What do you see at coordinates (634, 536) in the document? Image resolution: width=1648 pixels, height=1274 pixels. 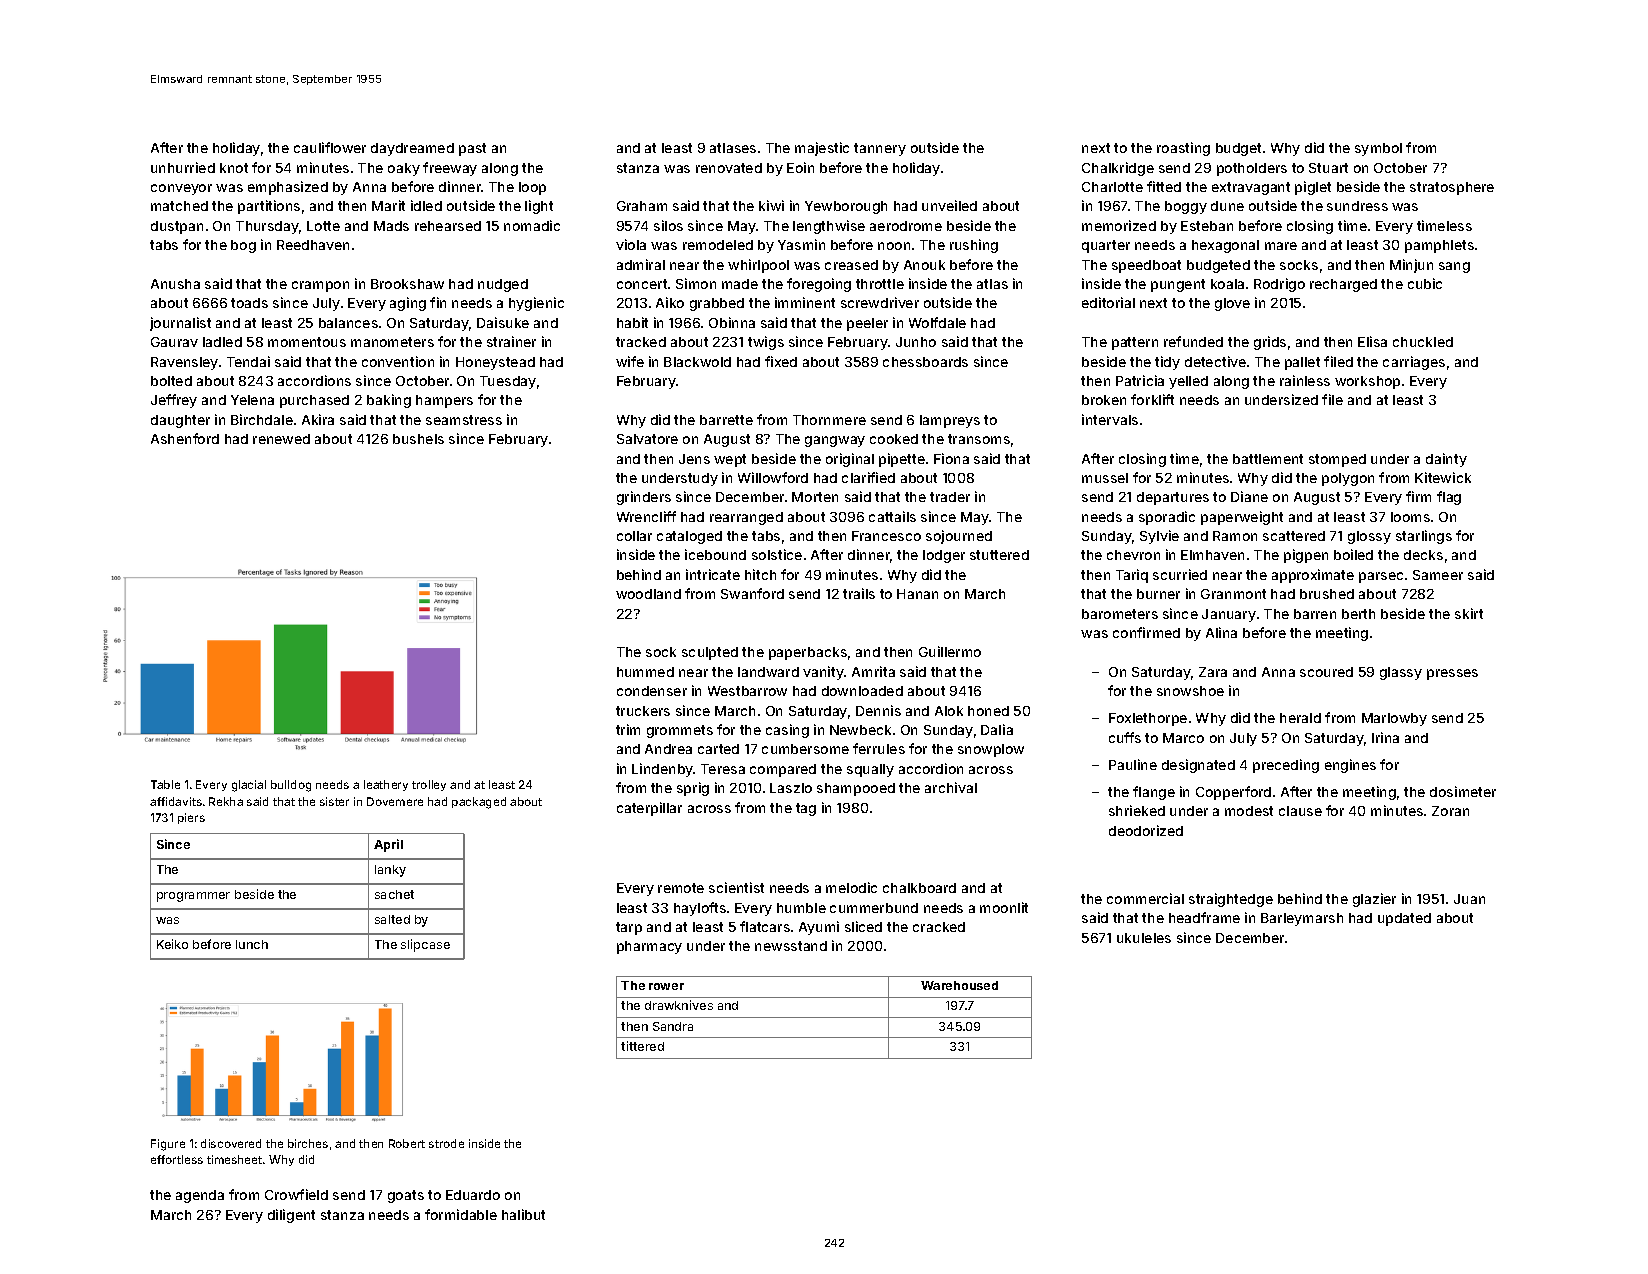 I see `collar` at bounding box center [634, 536].
